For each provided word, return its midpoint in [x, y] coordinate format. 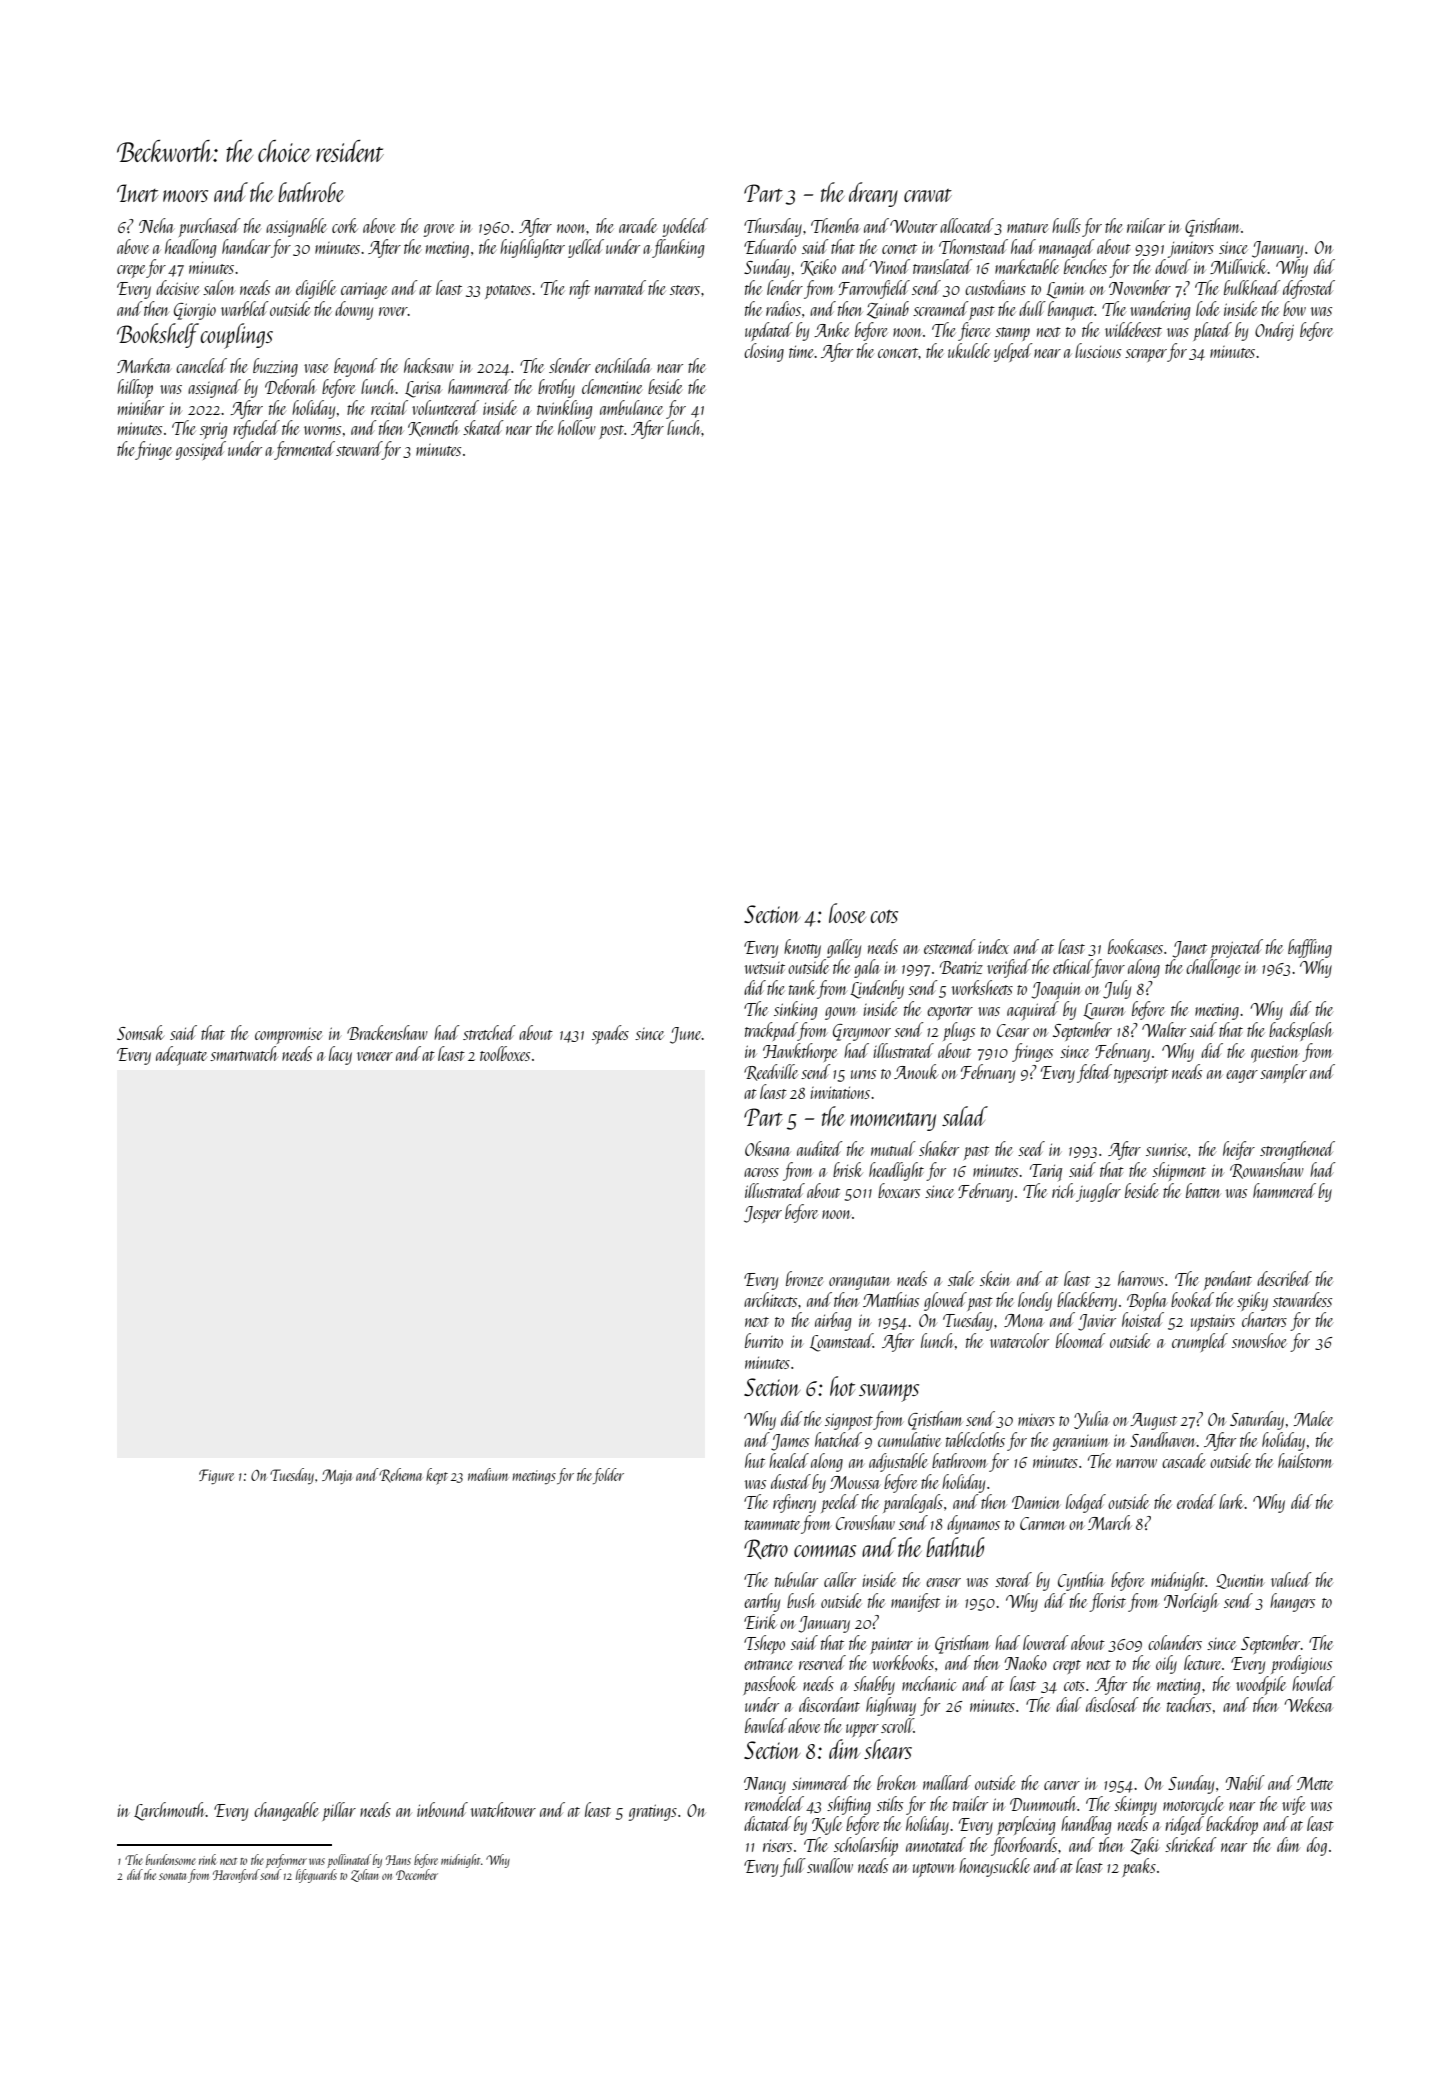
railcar [1146, 225]
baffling [1310, 948]
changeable [286, 1811]
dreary [873, 194]
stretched [489, 1032]
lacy [340, 1055]
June [686, 1035]
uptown [934, 1870]
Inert [137, 193]
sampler [1283, 1073]
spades [610, 1034]
